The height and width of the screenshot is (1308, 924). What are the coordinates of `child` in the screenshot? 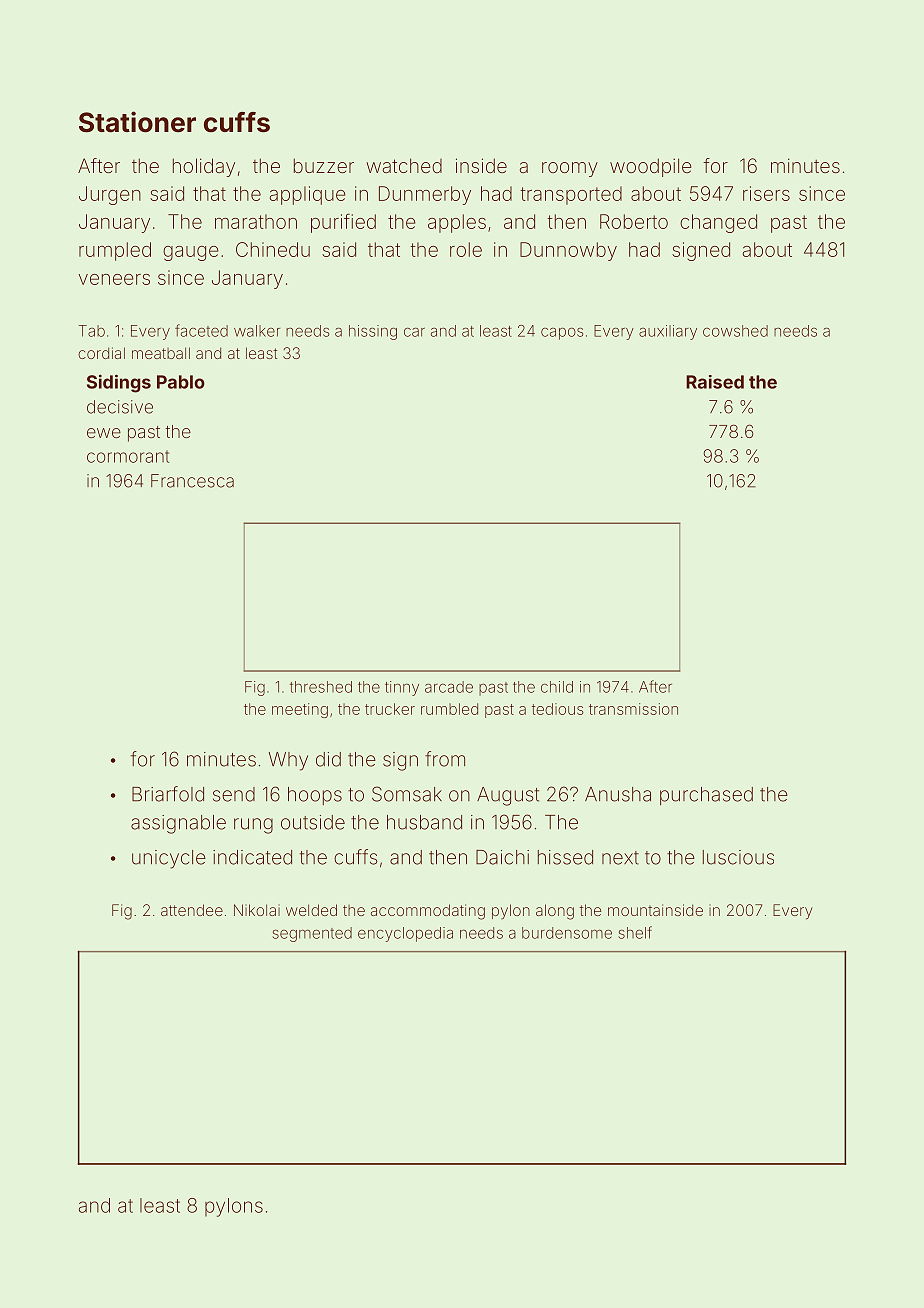 It's located at (557, 687).
